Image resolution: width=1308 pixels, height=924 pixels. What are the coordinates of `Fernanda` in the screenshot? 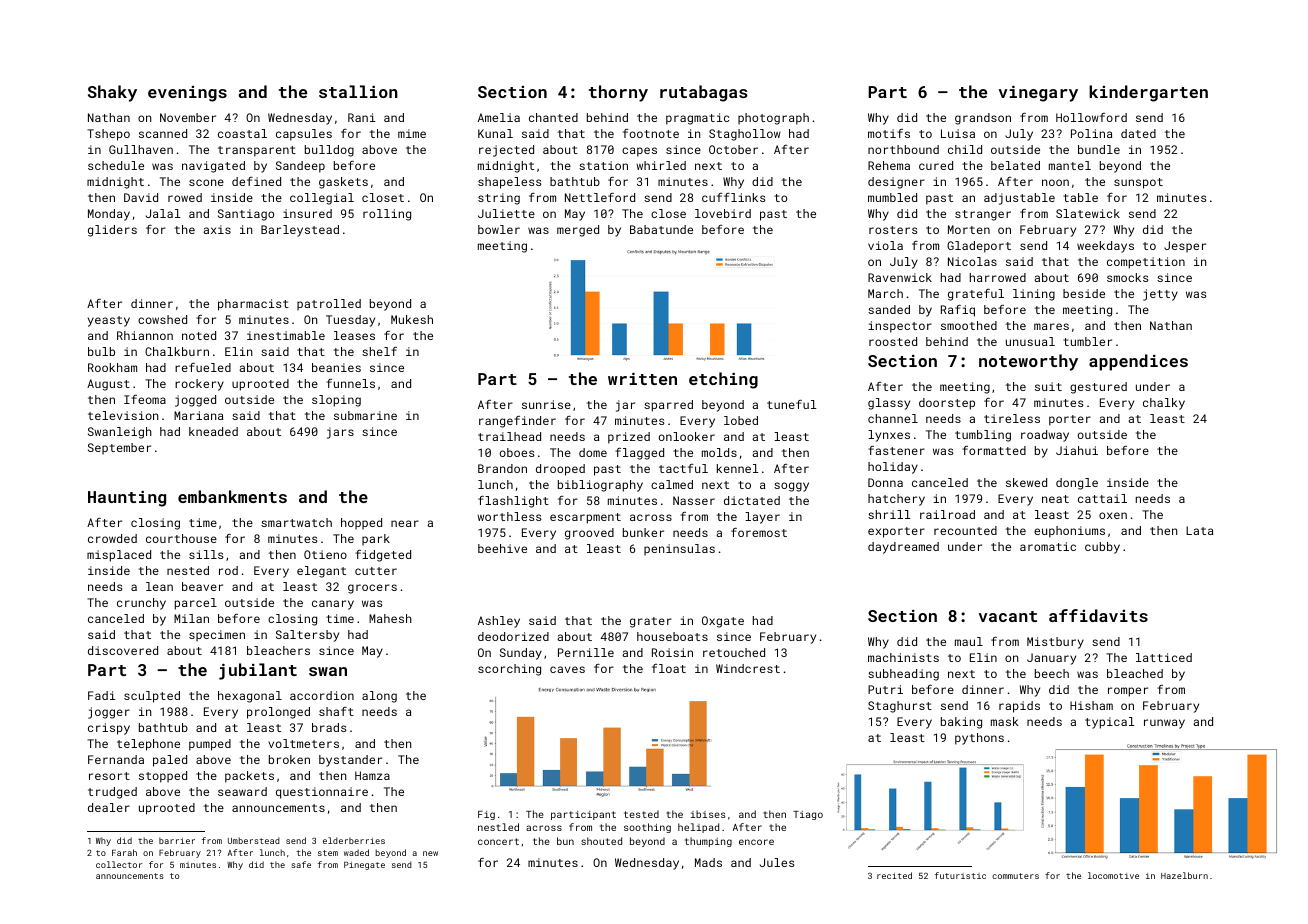 It's located at (116, 759).
